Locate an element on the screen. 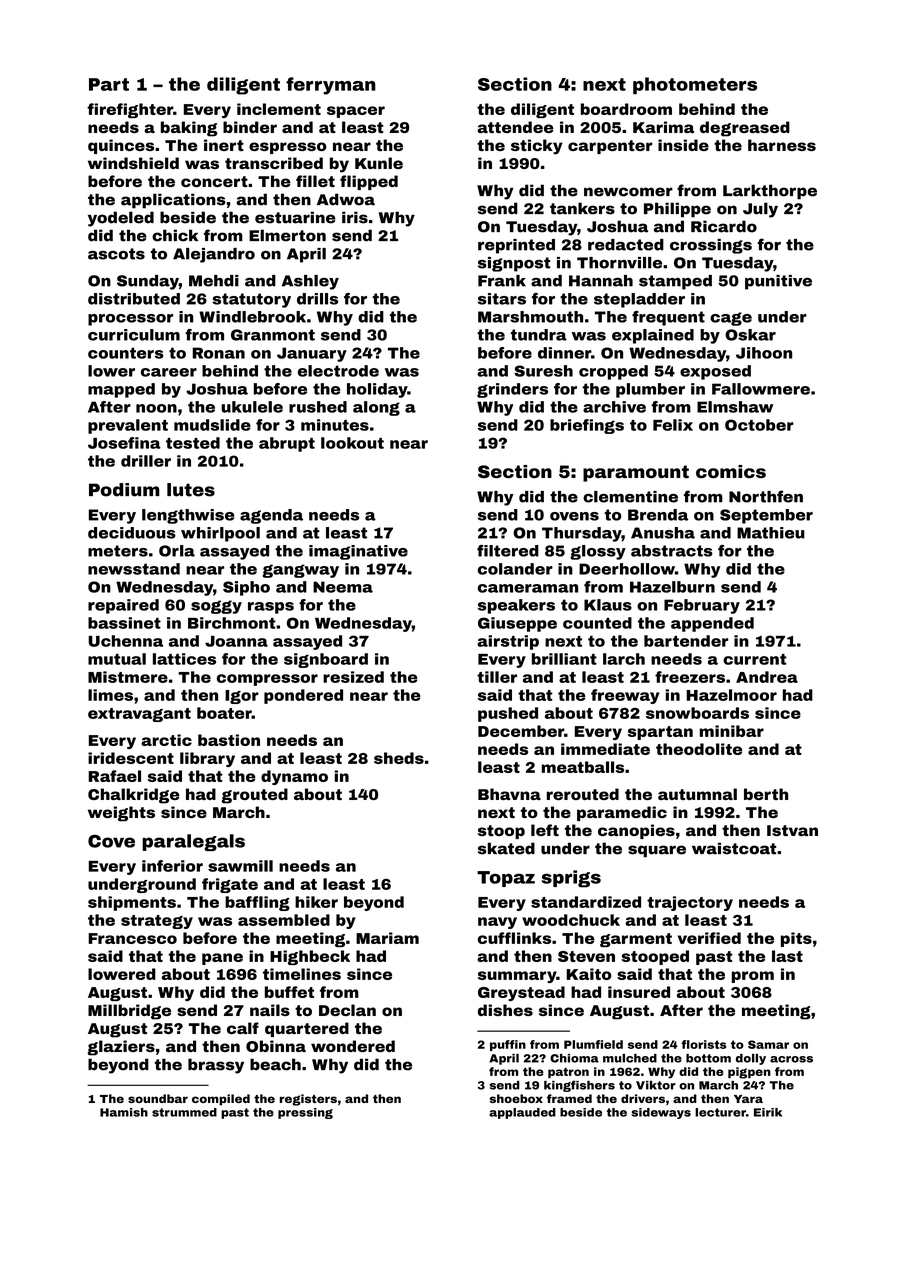 Image resolution: width=907 pixels, height=1288 pixels. applauded is located at coordinates (522, 1113).
